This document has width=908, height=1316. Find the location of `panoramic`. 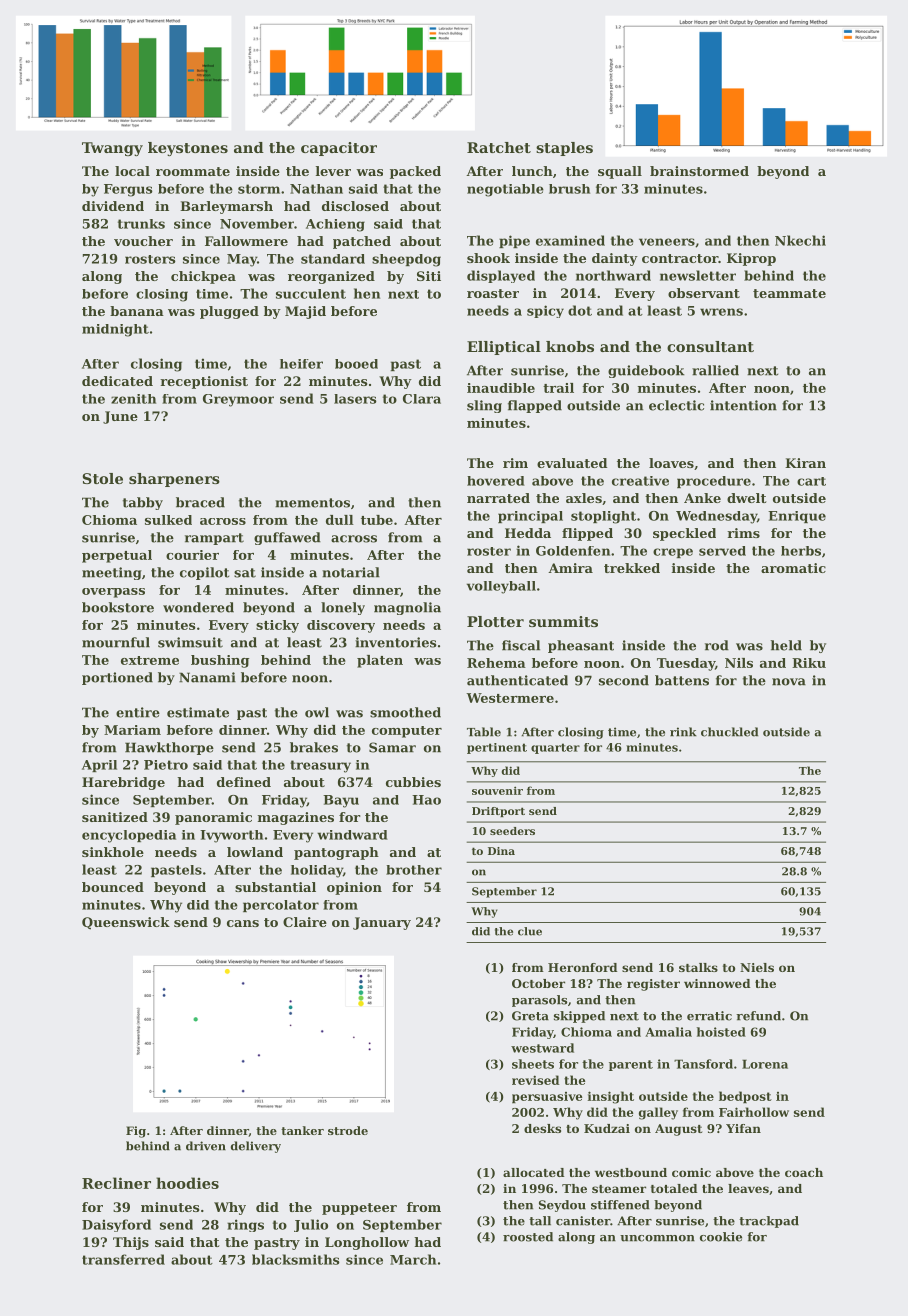

panoramic is located at coordinates (213, 818).
